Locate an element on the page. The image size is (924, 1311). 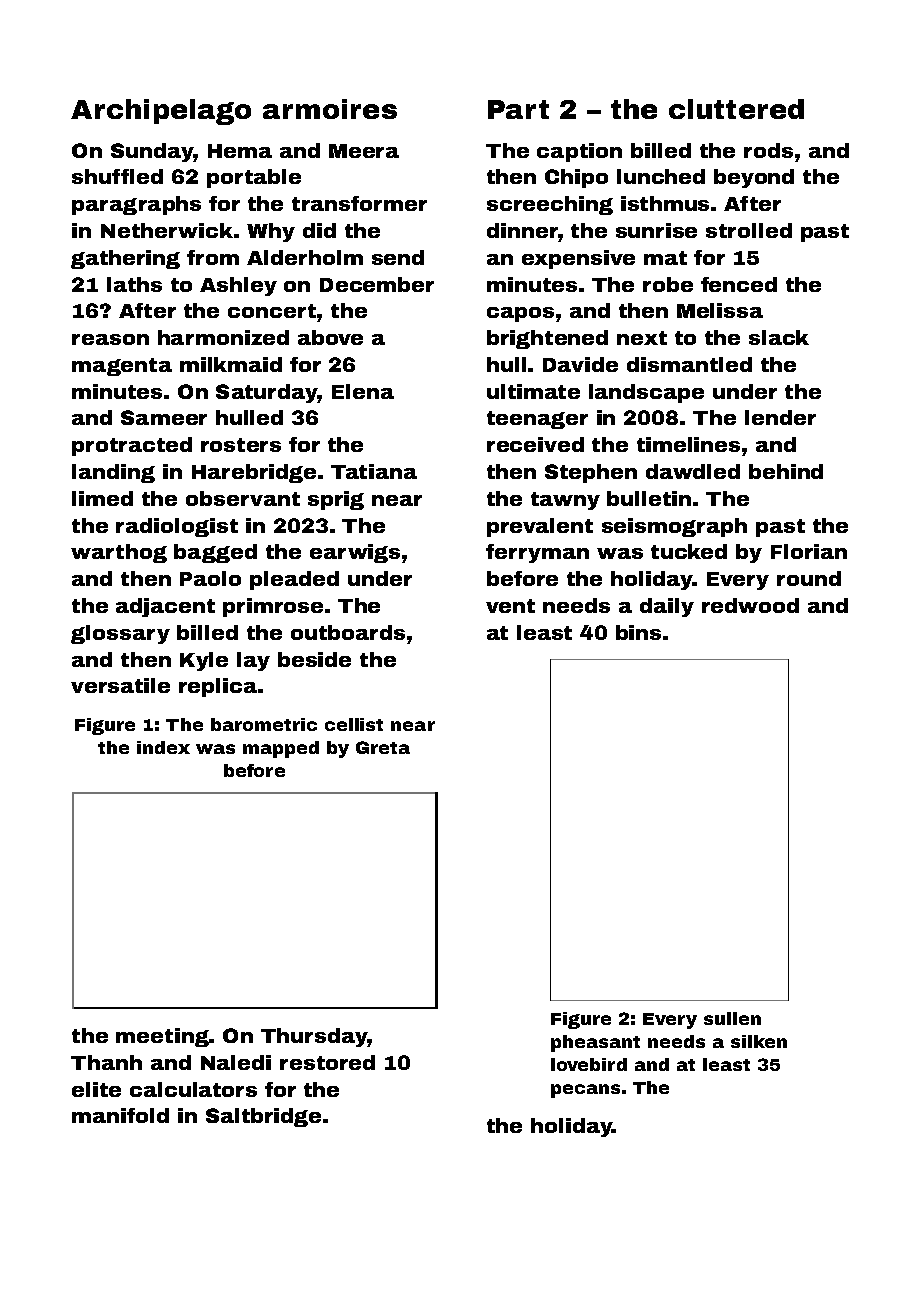
lunched is located at coordinates (661, 176).
